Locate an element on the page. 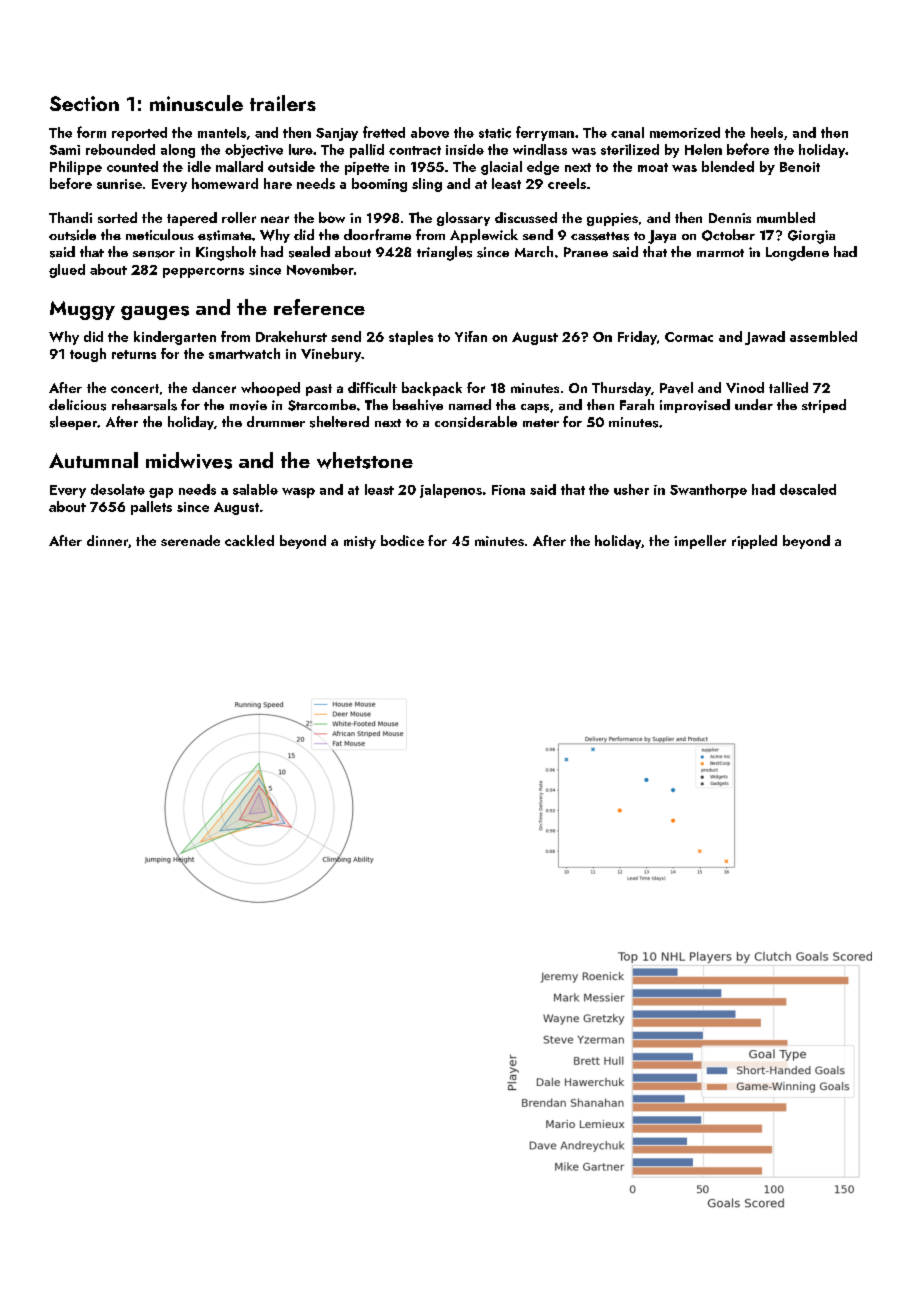 The height and width of the page is (1316, 908). heels is located at coordinates (767, 132).
